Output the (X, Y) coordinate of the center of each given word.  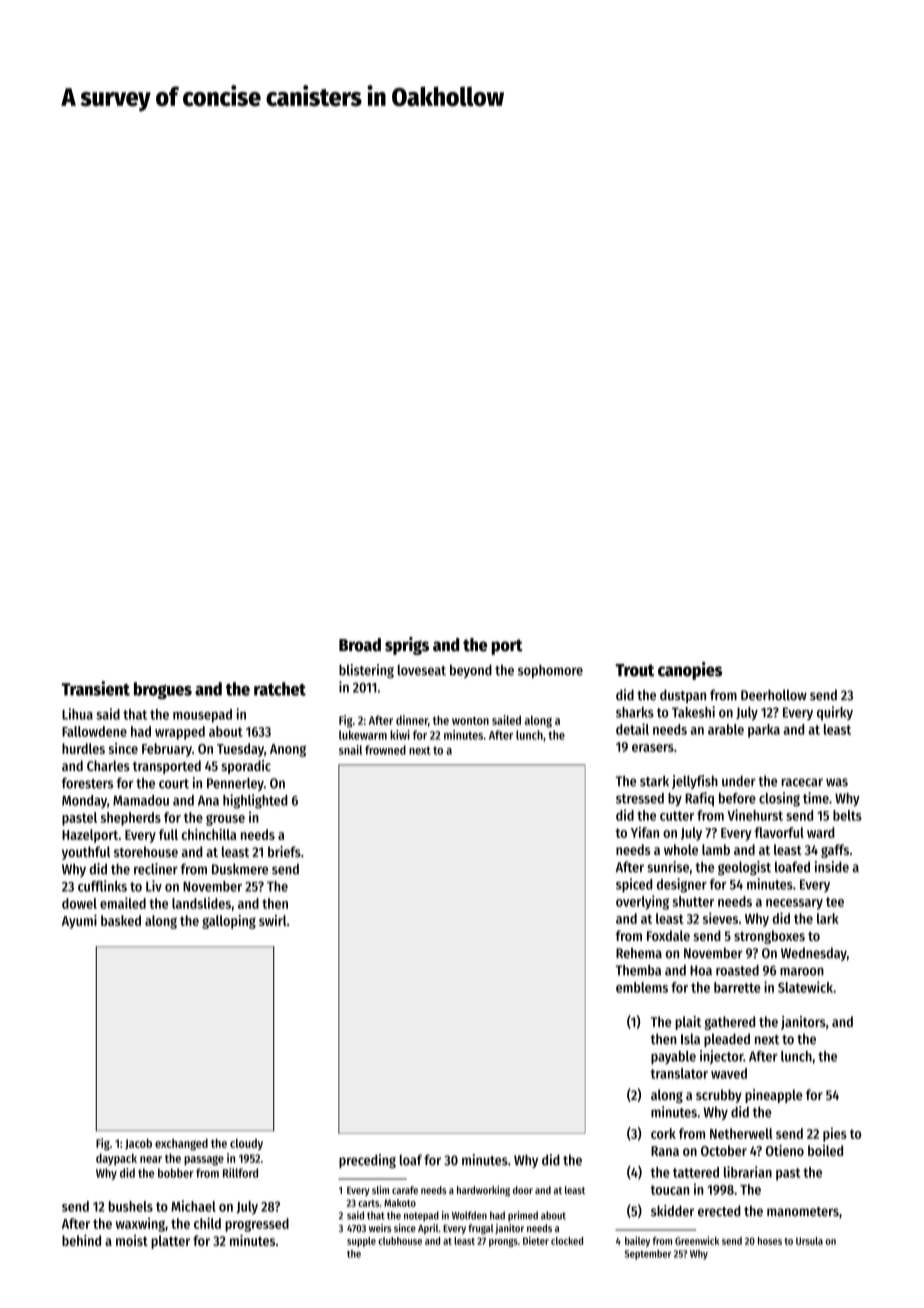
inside (832, 867)
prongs (503, 1243)
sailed (506, 720)
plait (688, 1023)
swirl (273, 920)
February (167, 750)
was (837, 782)
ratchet (280, 689)
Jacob (138, 1144)
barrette (737, 987)
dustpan (683, 696)
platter (170, 1242)
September (648, 1255)
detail (632, 729)
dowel (79, 903)
